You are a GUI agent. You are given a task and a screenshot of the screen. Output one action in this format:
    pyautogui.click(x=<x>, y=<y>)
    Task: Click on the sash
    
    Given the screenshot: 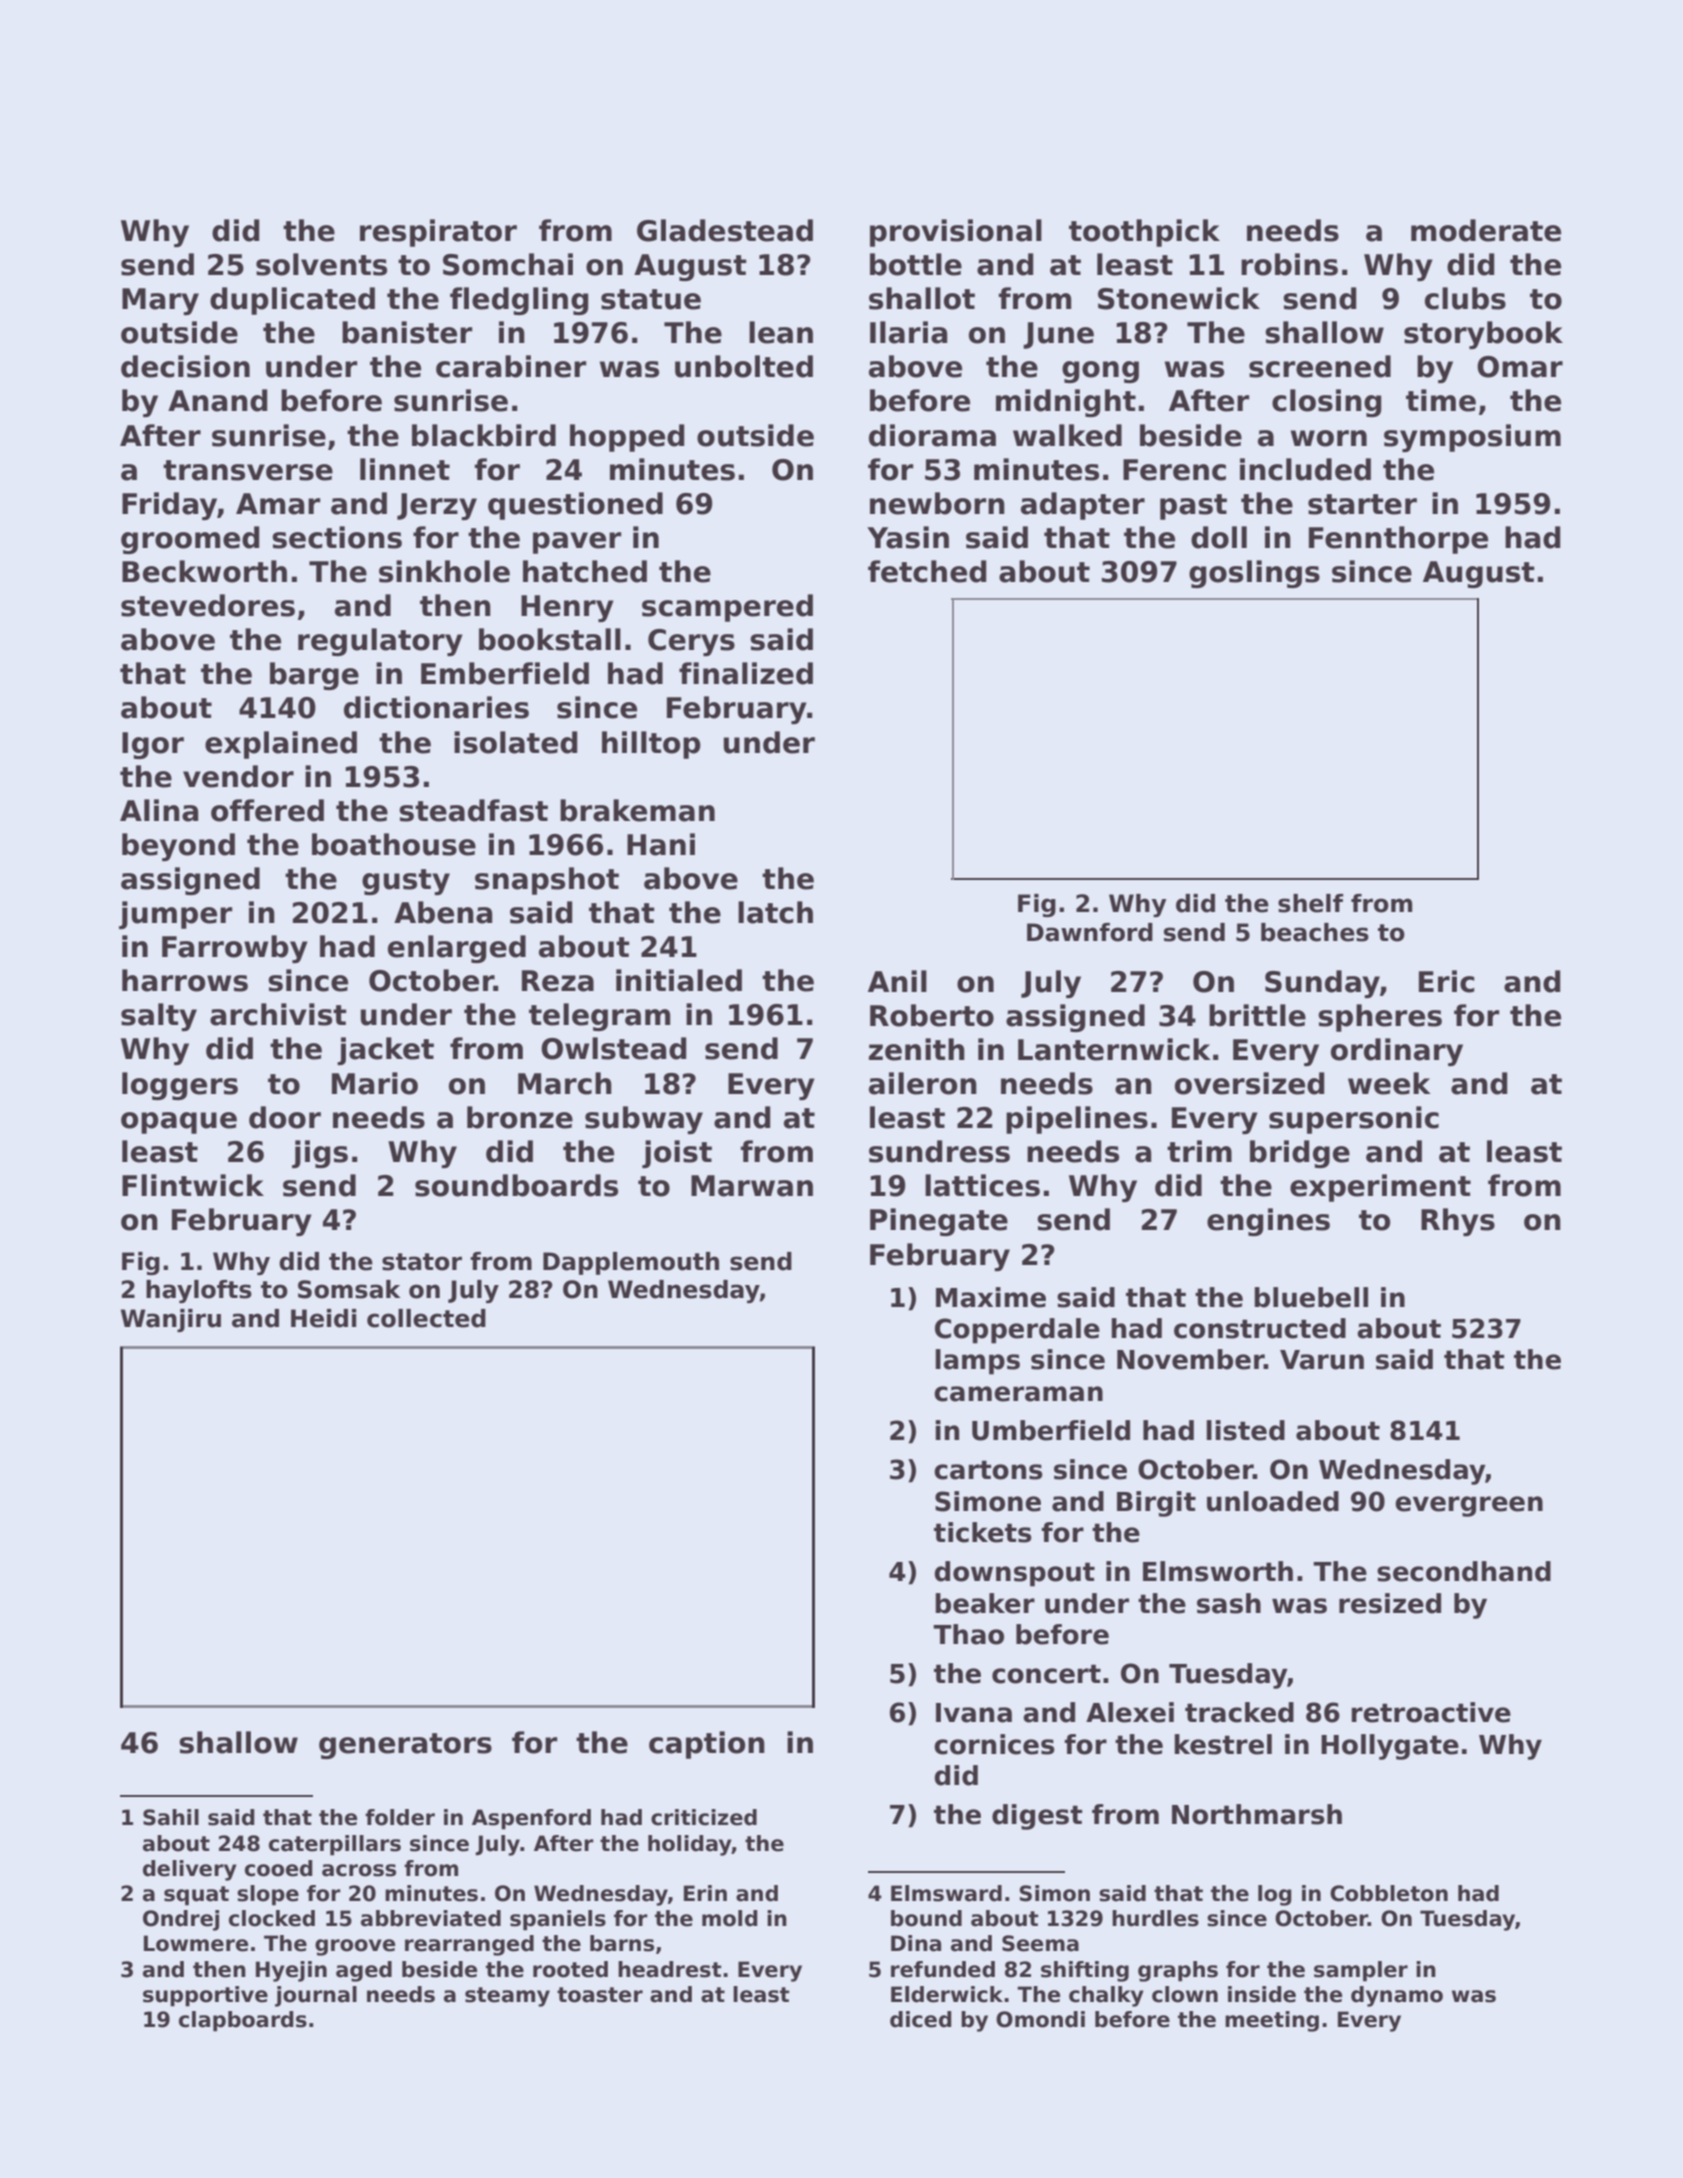 What is the action you would take?
    pyautogui.click(x=1229, y=1603)
